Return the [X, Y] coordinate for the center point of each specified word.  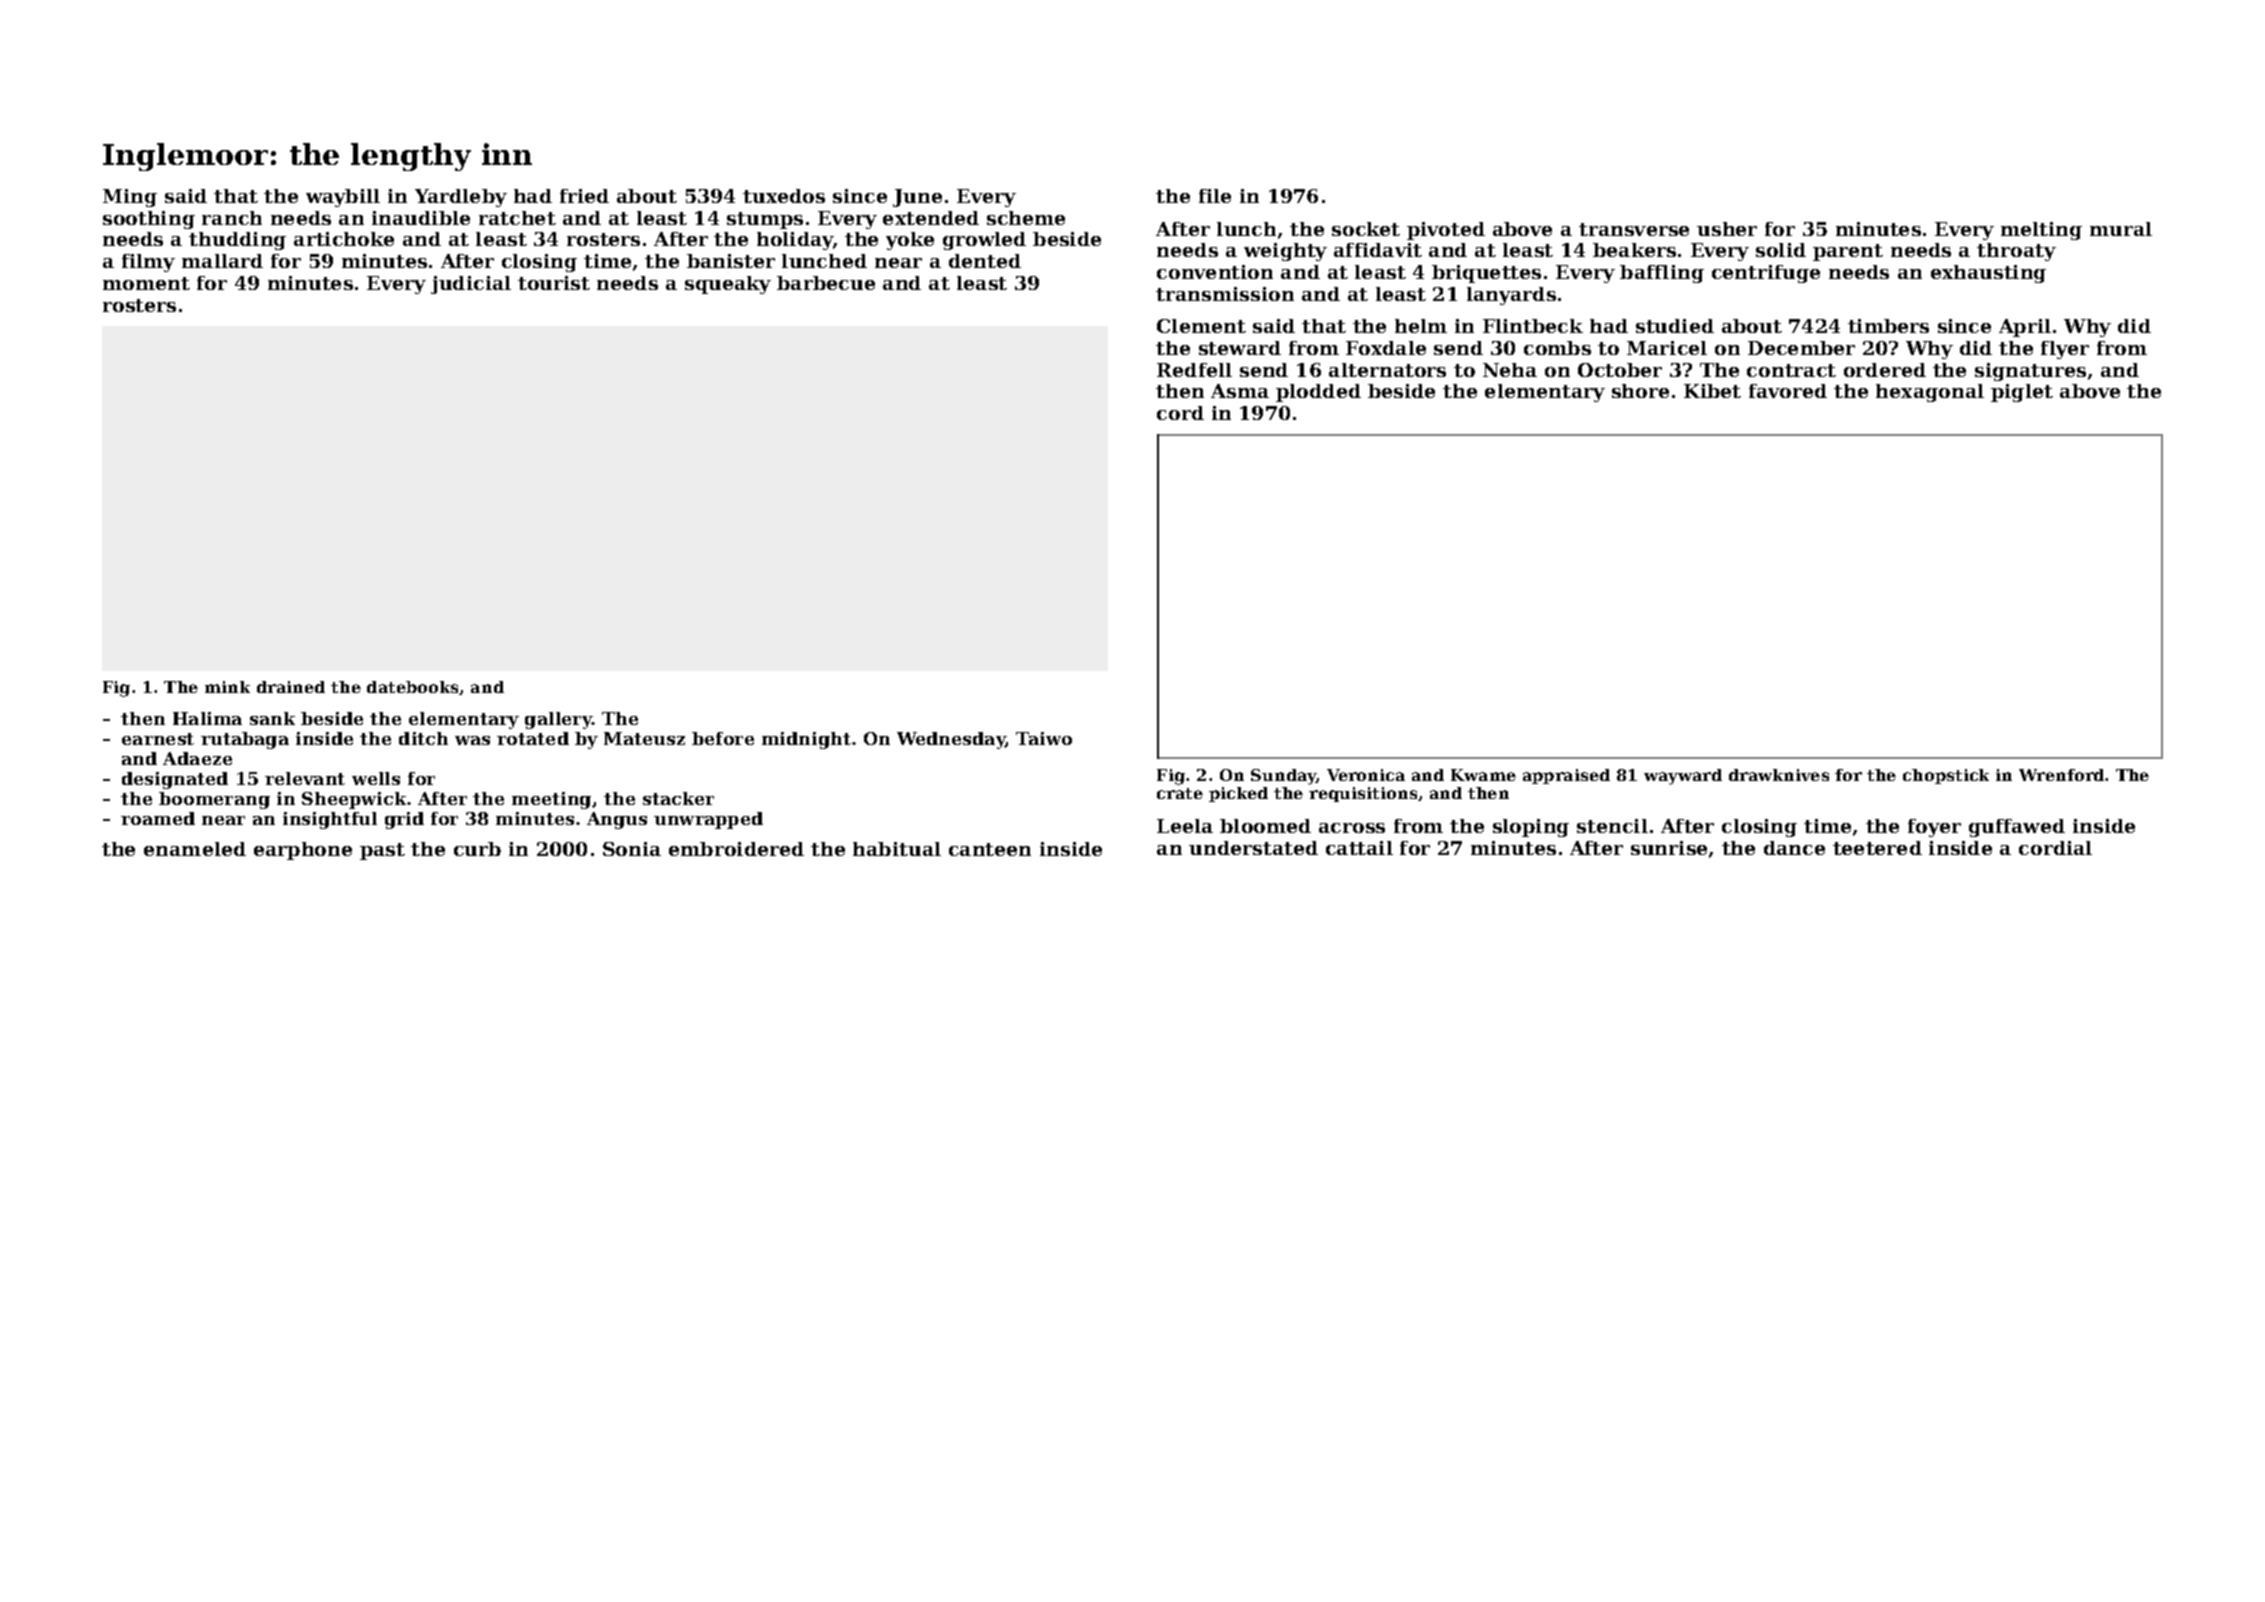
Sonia [632, 849]
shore [1640, 391]
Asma [1240, 391]
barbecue [826, 283]
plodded [1318, 393]
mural [2121, 229]
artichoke [344, 239]
